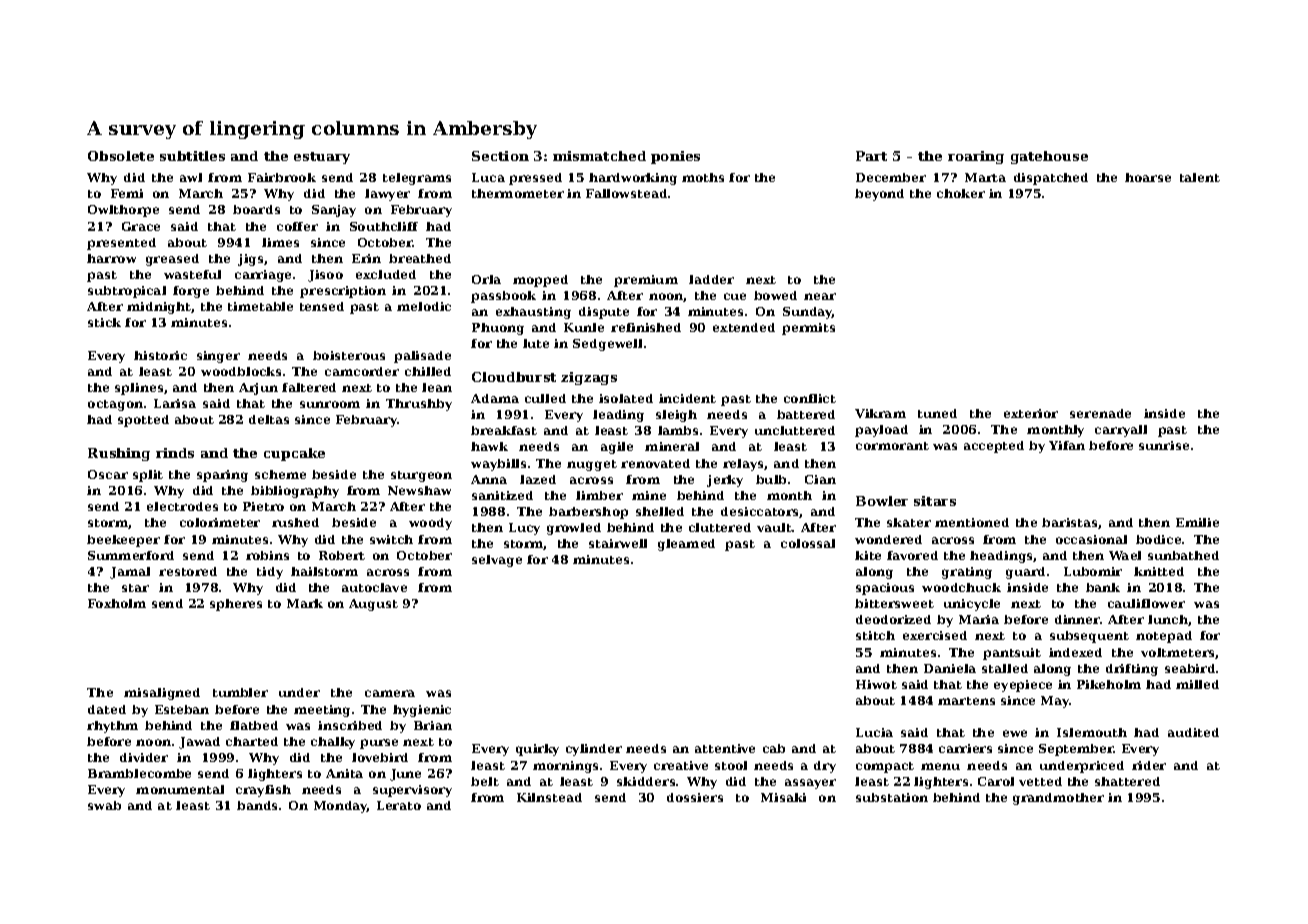 This screenshot has height=924, width=1308. Describe the element at coordinates (875, 635) in the screenshot. I see `stitch` at that location.
